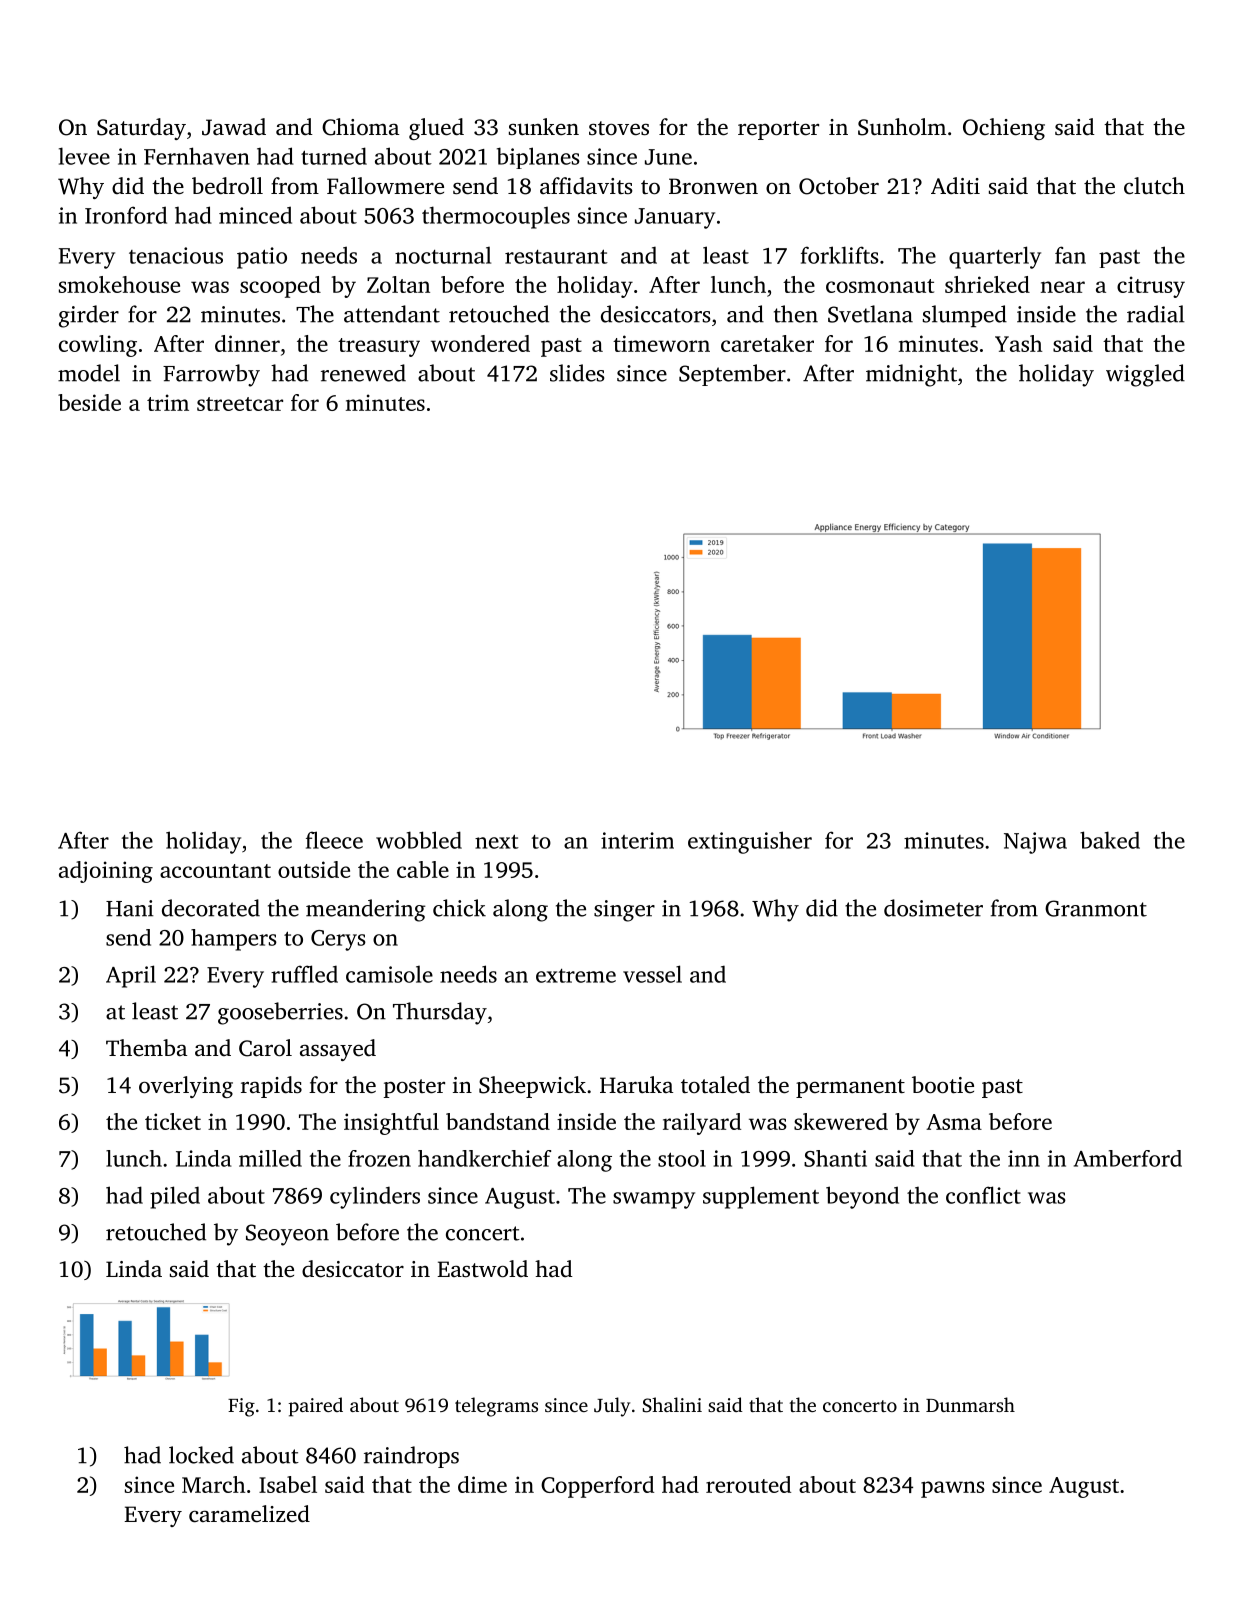 The width and height of the screenshot is (1243, 1608). Describe the element at coordinates (577, 373) in the screenshot. I see `slides` at that location.
